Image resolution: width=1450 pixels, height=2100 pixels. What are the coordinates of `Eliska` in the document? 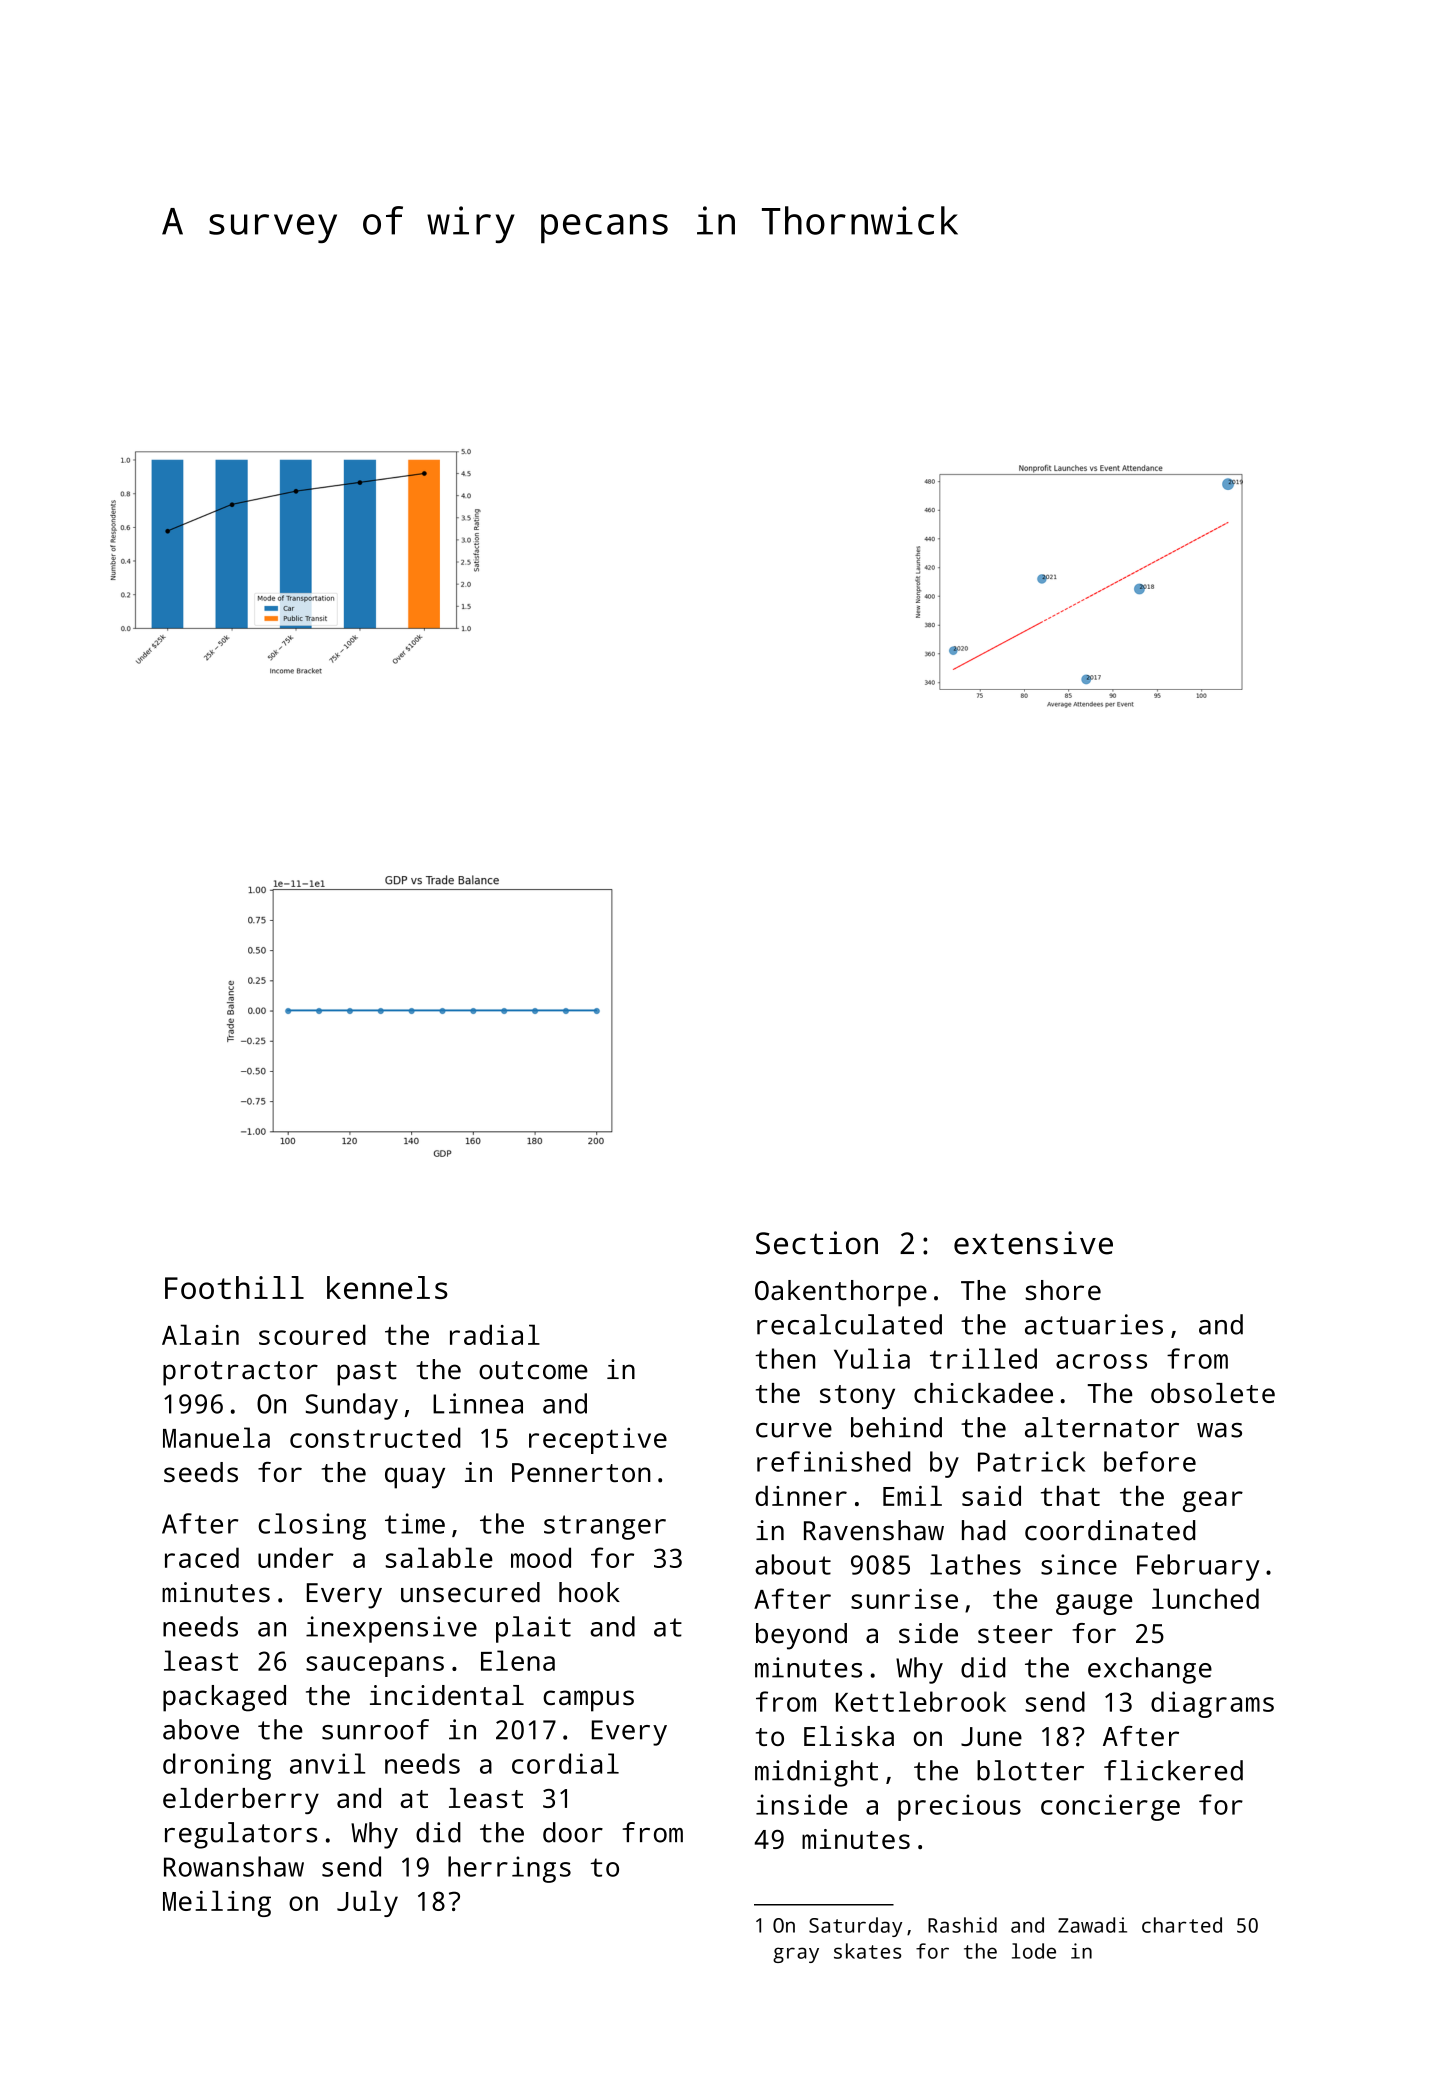 It's located at (849, 1736).
